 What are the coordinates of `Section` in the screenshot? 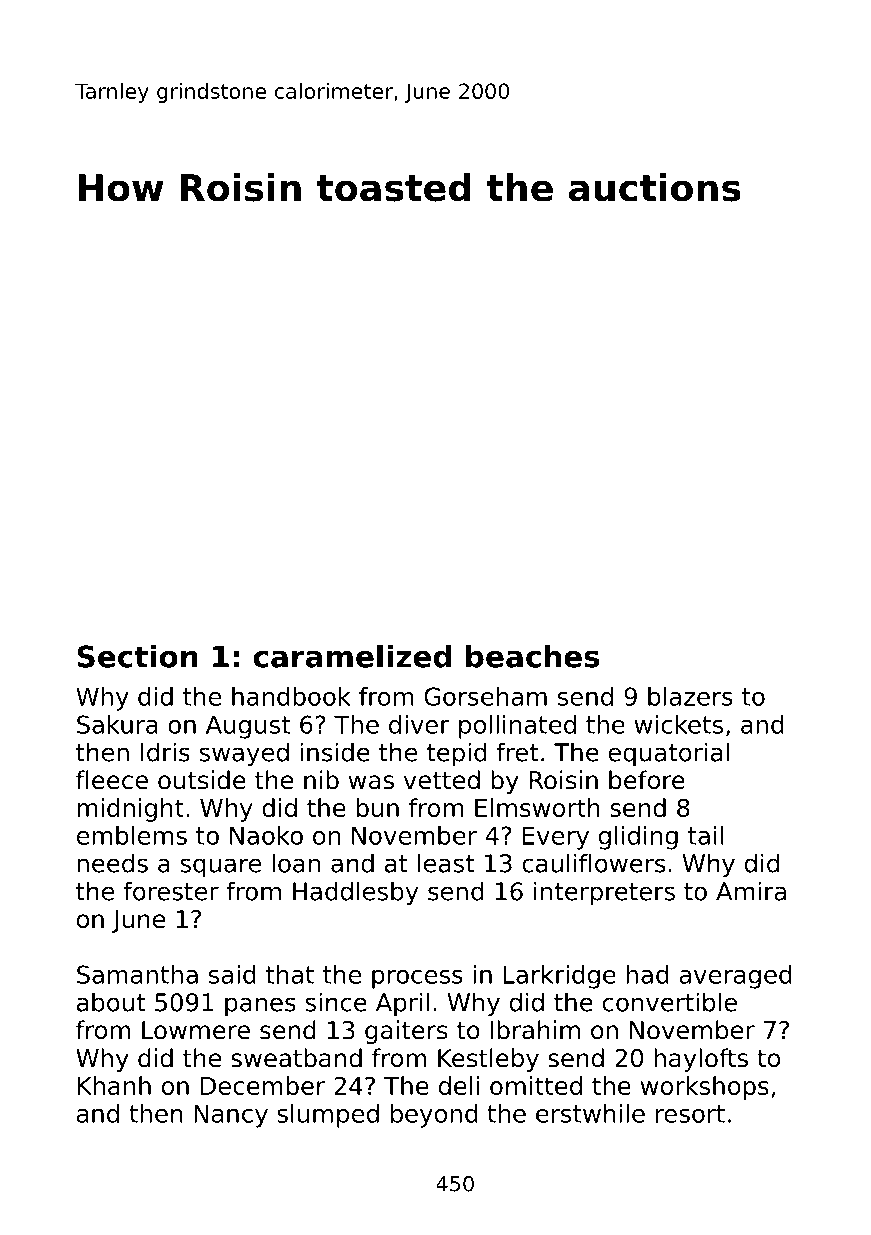 It's located at (137, 656).
